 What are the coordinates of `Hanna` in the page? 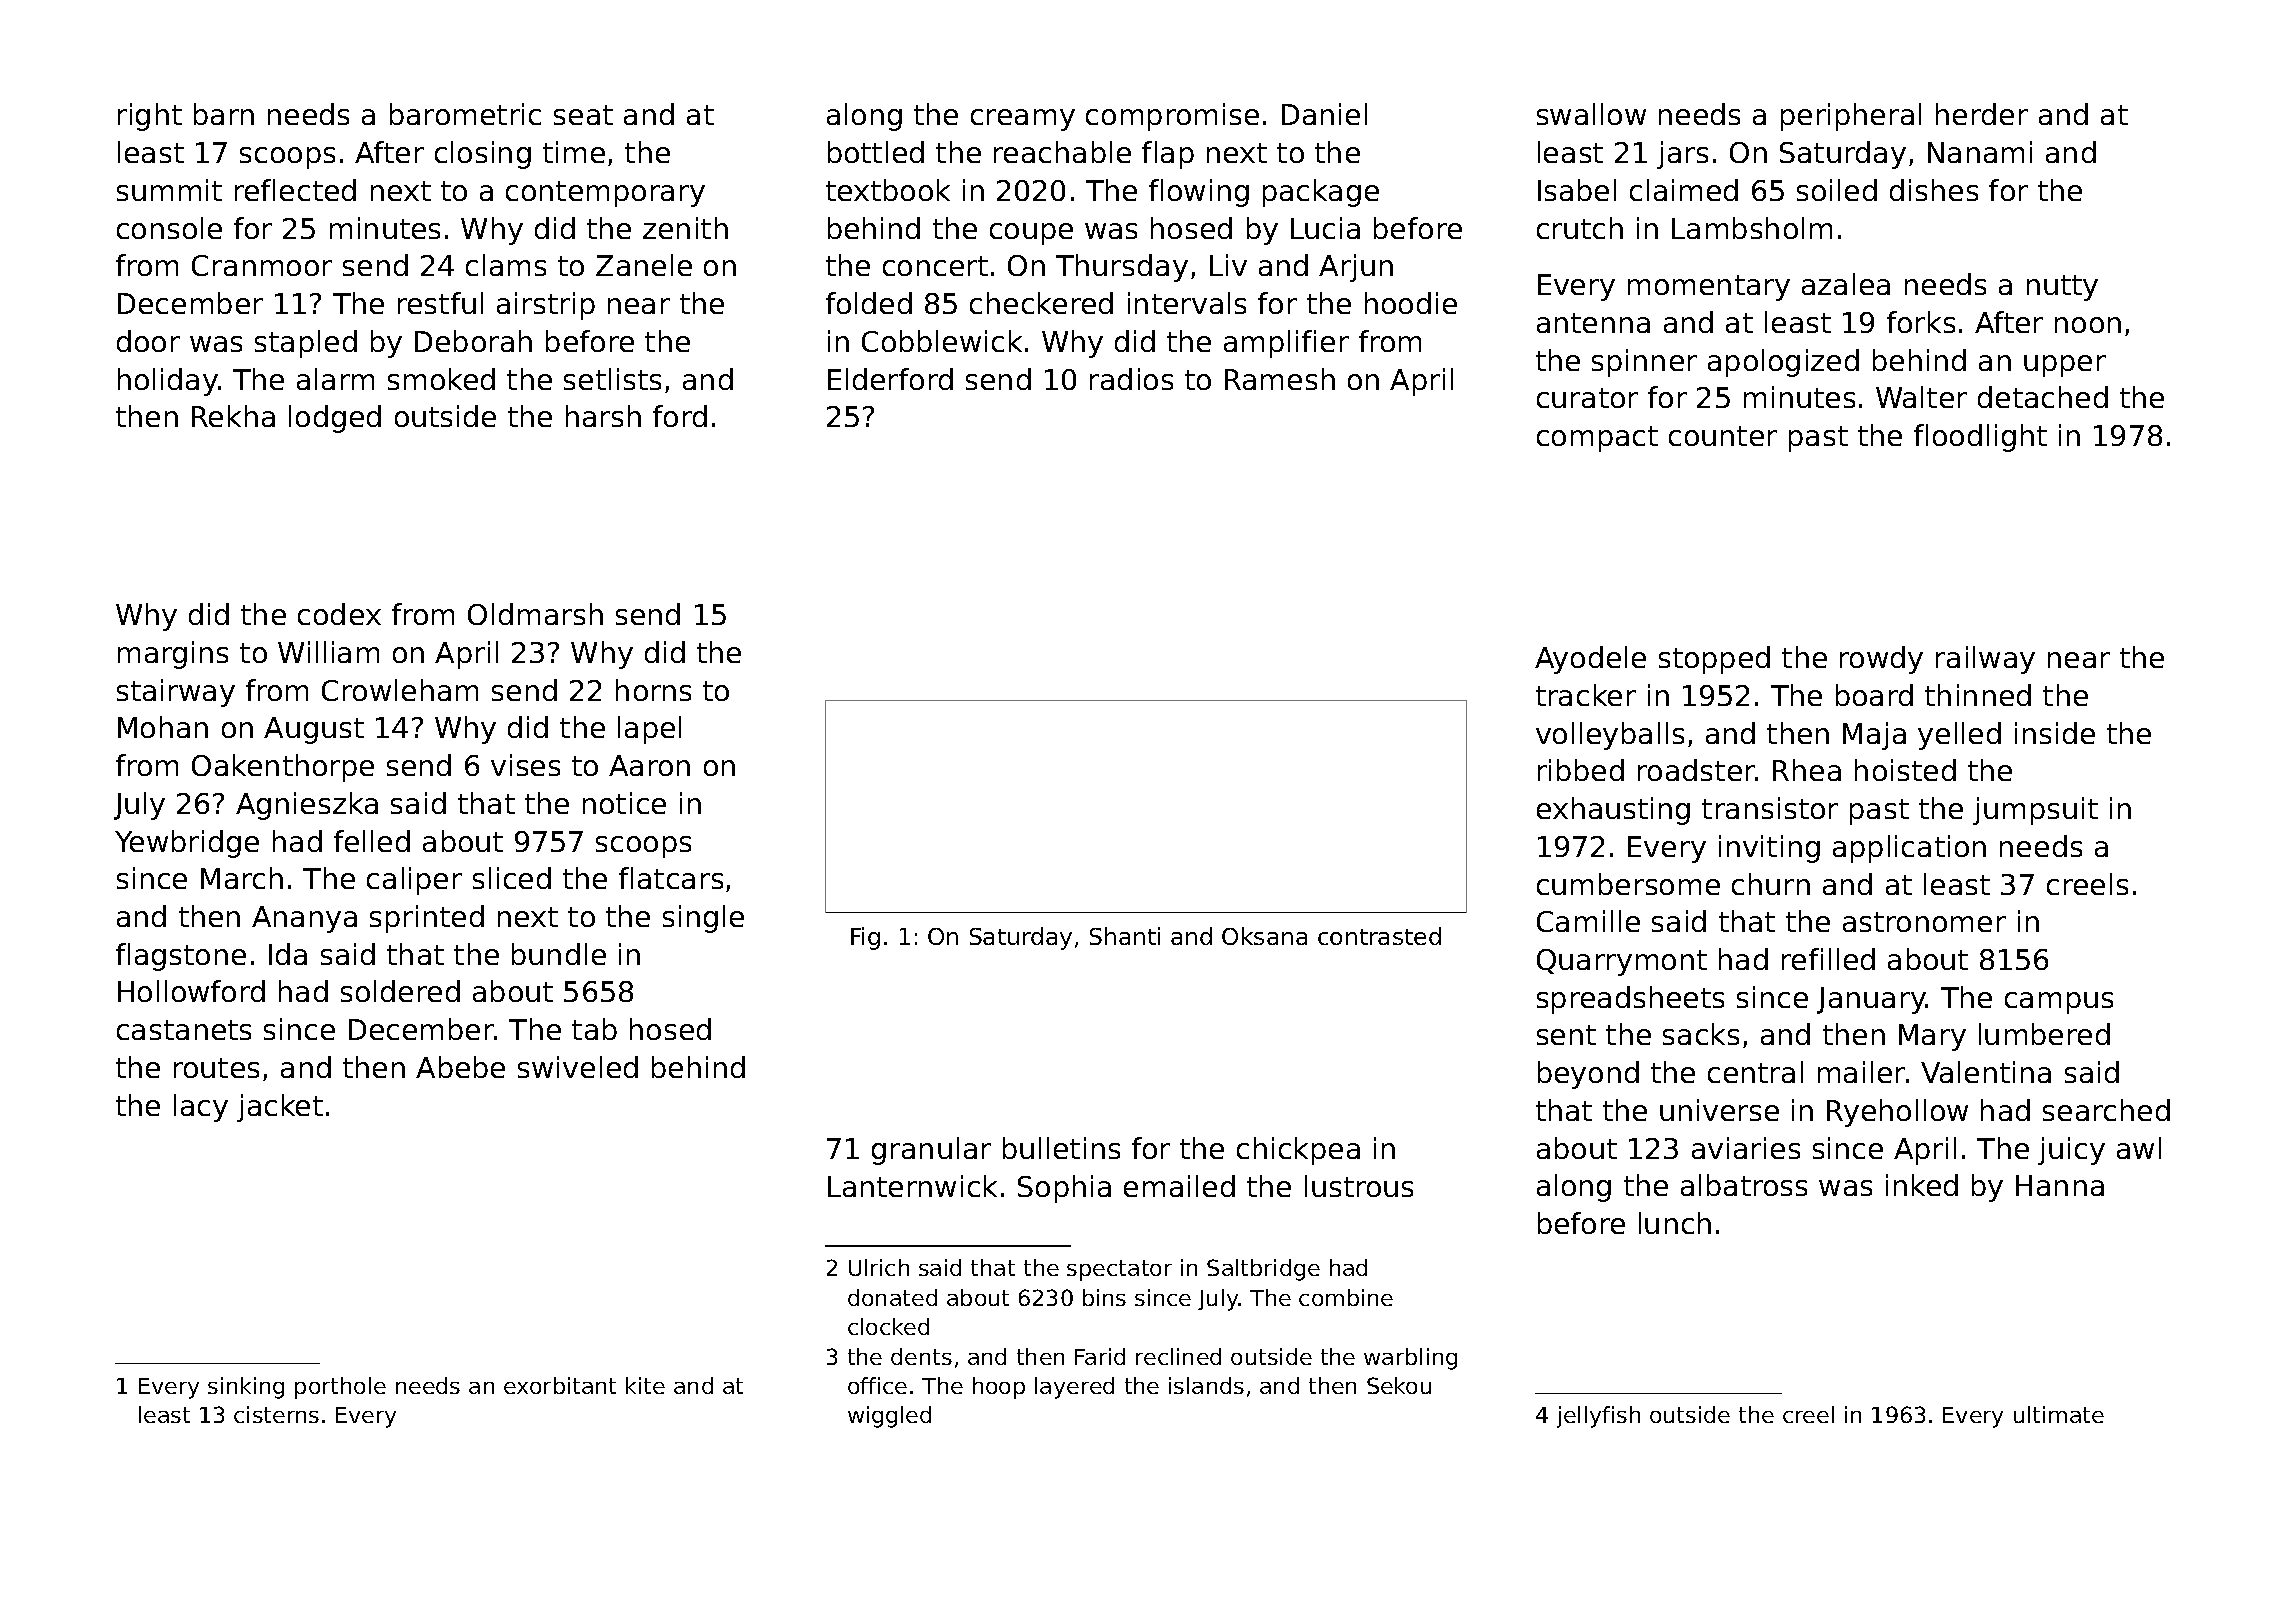 It's located at (2060, 1185).
